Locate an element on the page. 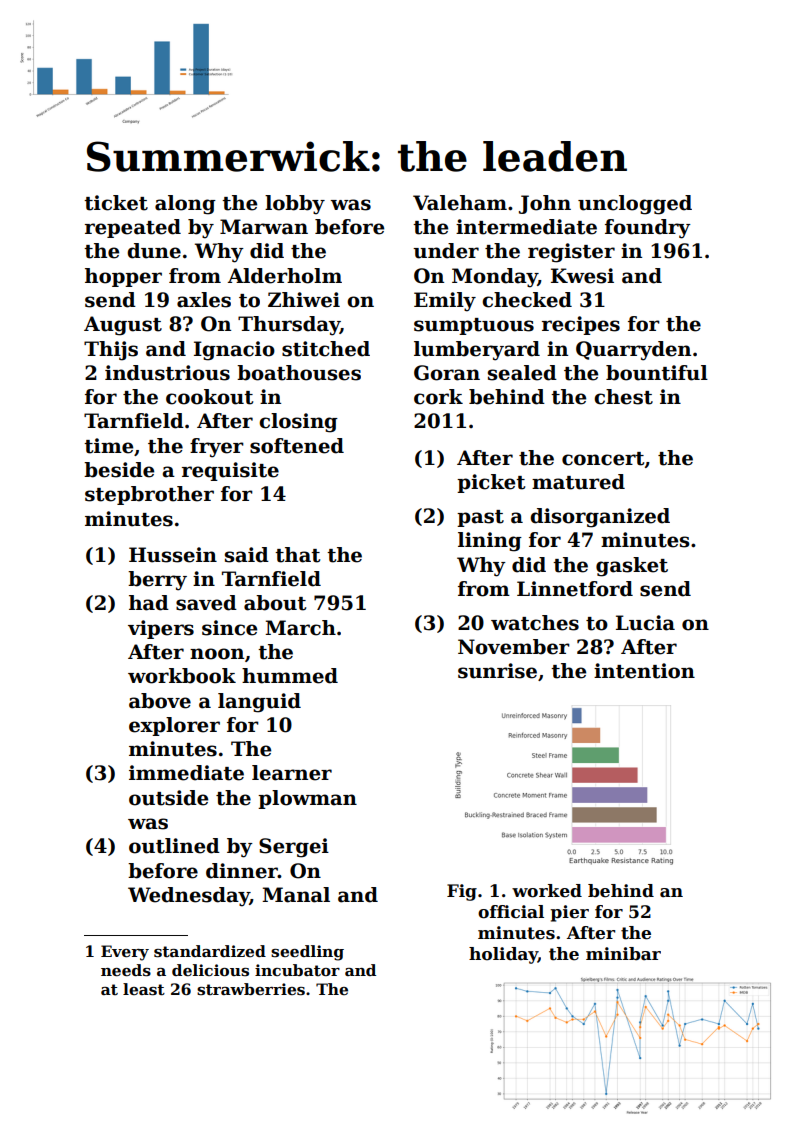 This document has height=1137, width=801. chest is located at coordinates (623, 397).
